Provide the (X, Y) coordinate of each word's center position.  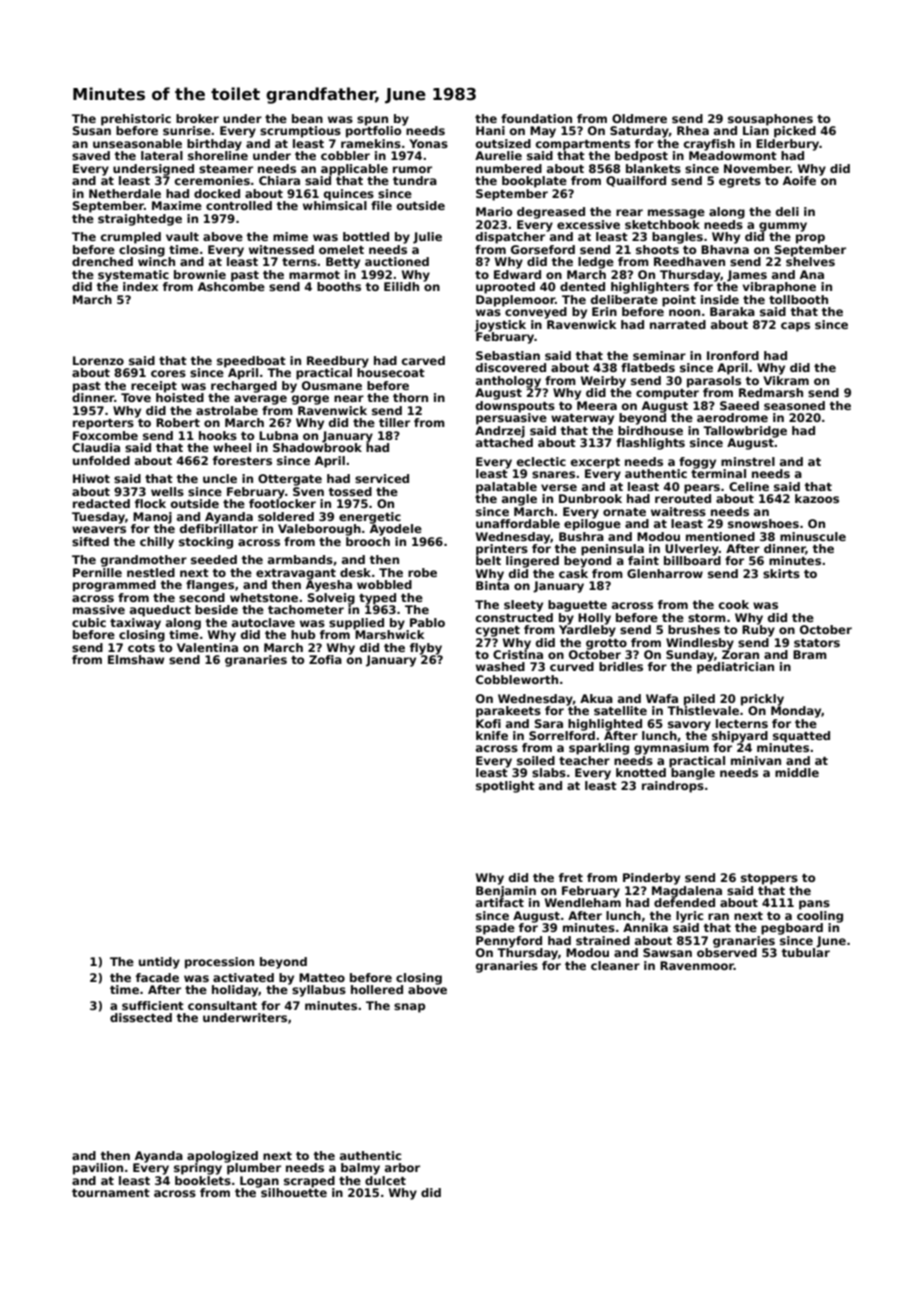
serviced (382, 478)
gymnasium (671, 749)
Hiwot (91, 478)
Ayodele (396, 530)
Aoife (799, 180)
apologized (222, 1157)
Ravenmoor (697, 965)
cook (734, 604)
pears (702, 489)
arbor (402, 1167)
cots (141, 648)
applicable (354, 170)
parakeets (508, 712)
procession (219, 963)
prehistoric (136, 120)
